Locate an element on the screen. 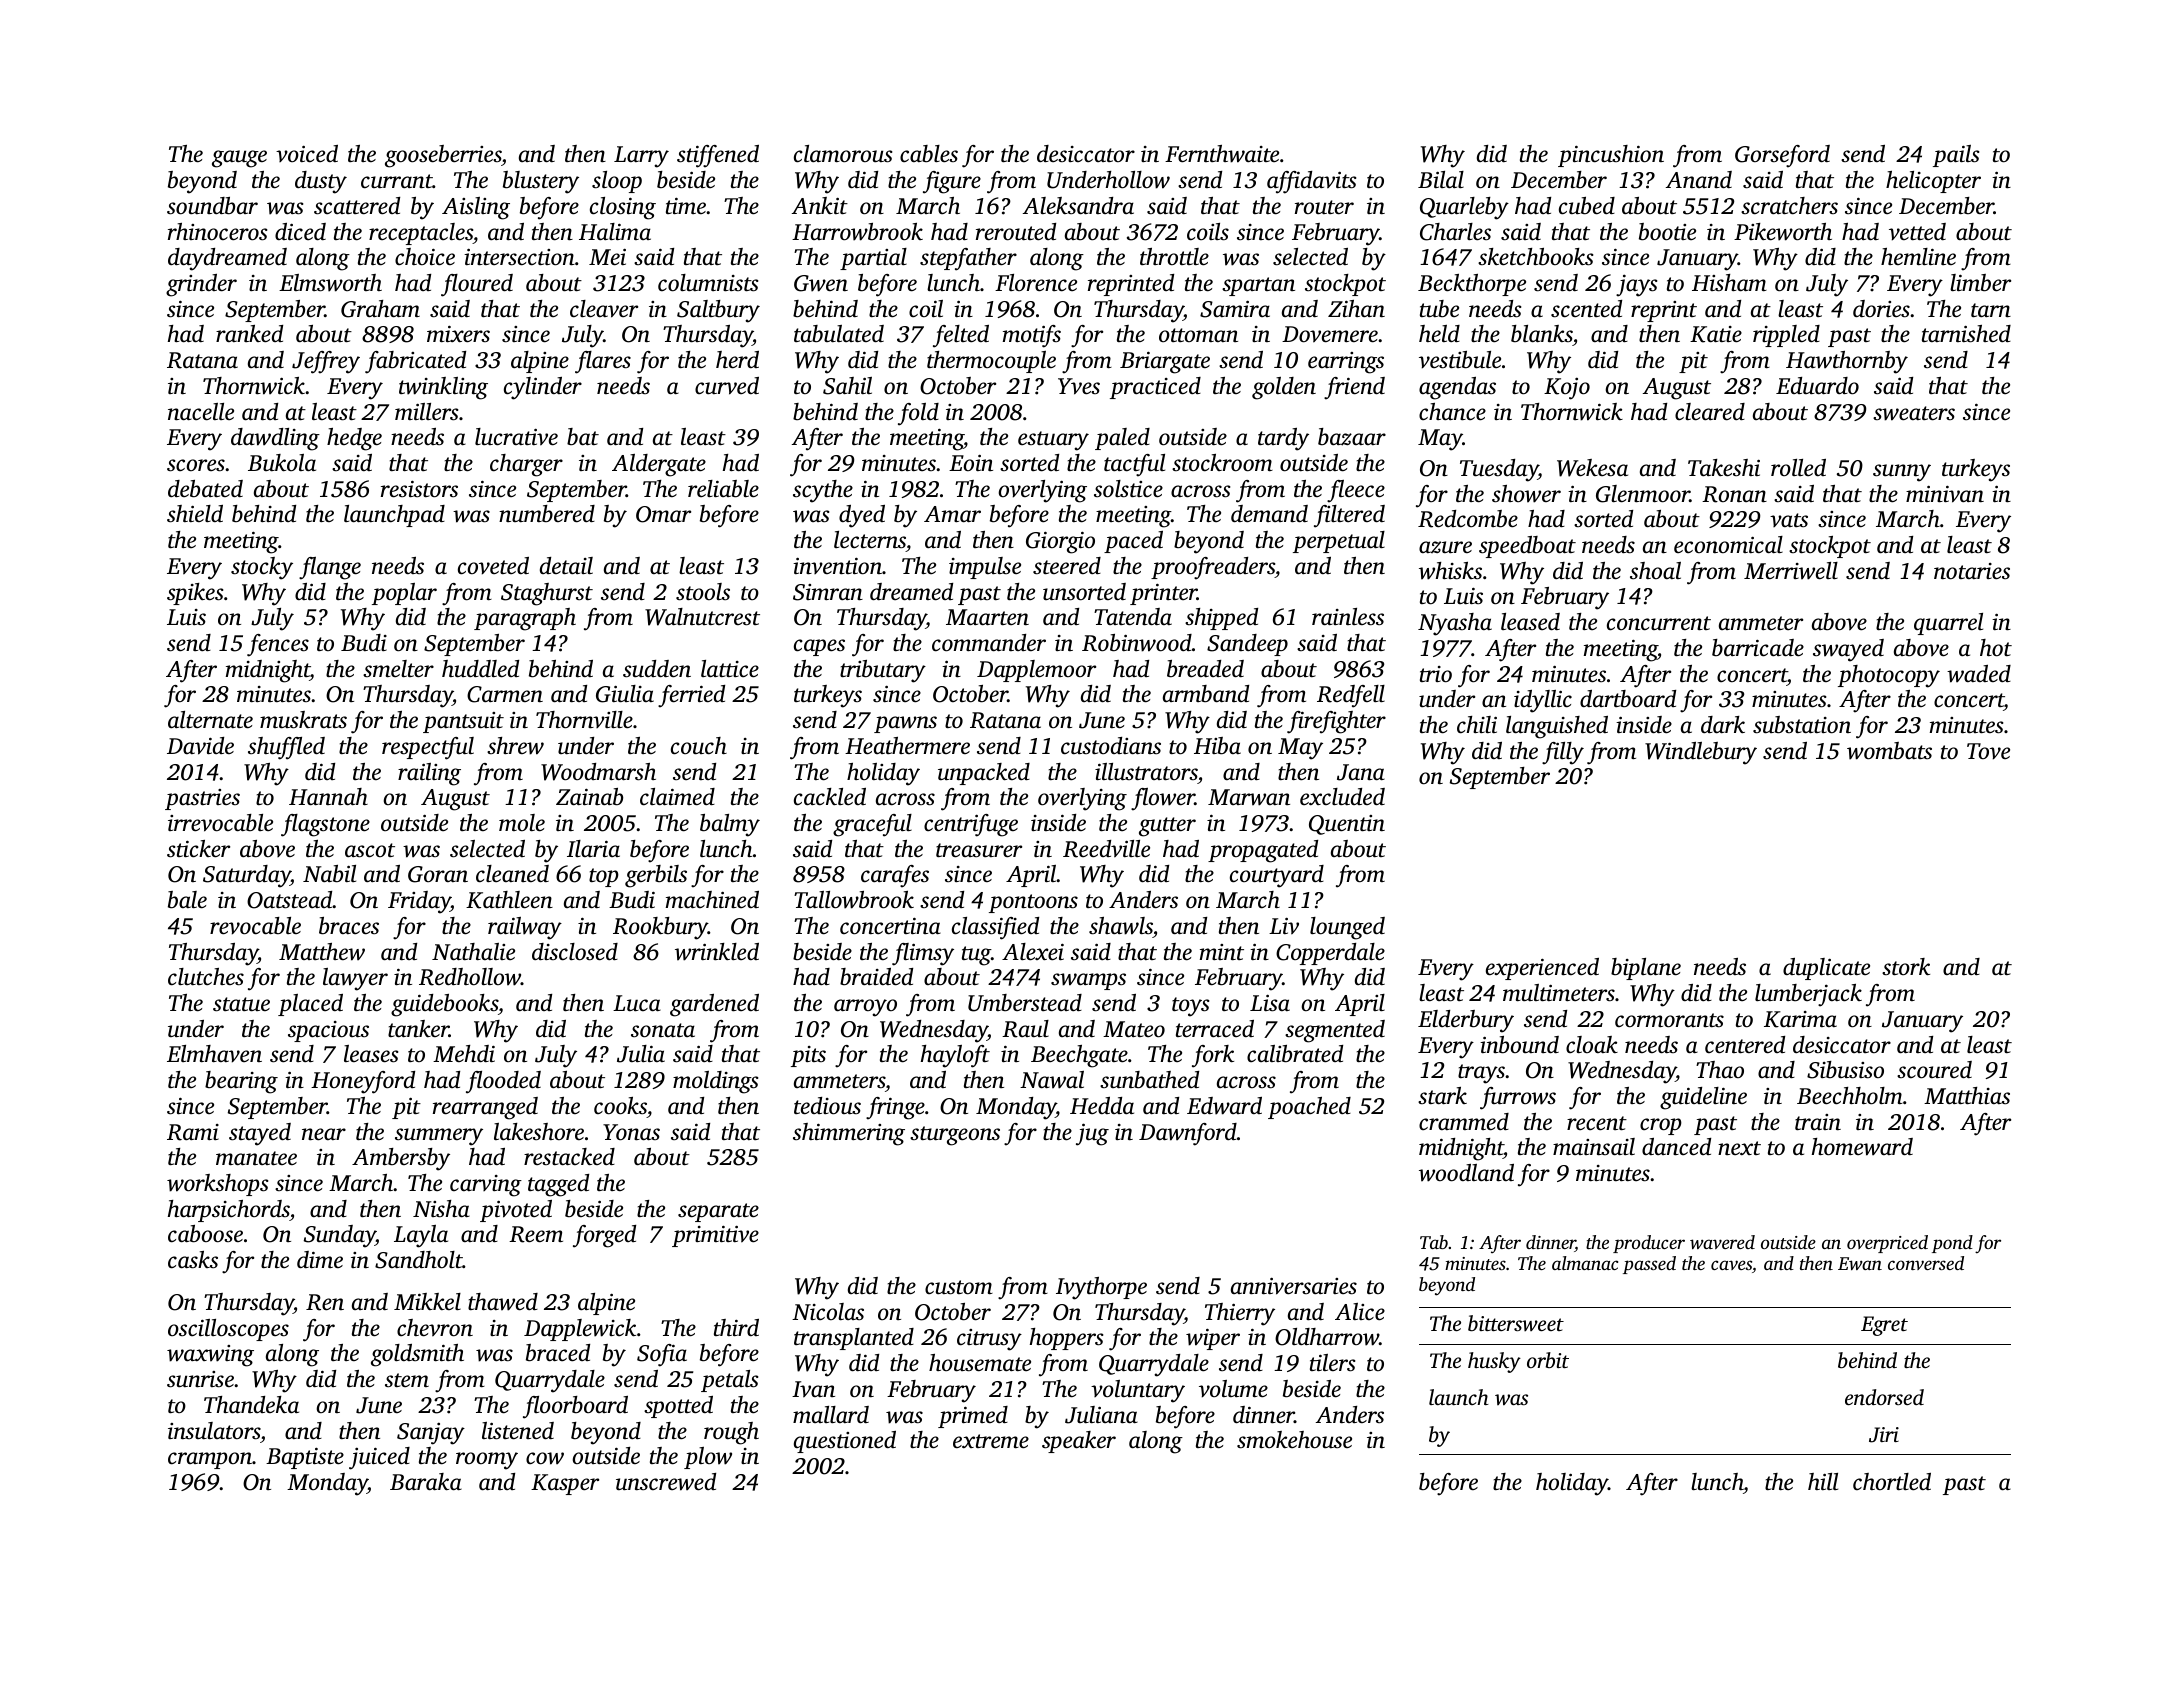 The width and height of the screenshot is (2178, 1683). mint is located at coordinates (1222, 952).
